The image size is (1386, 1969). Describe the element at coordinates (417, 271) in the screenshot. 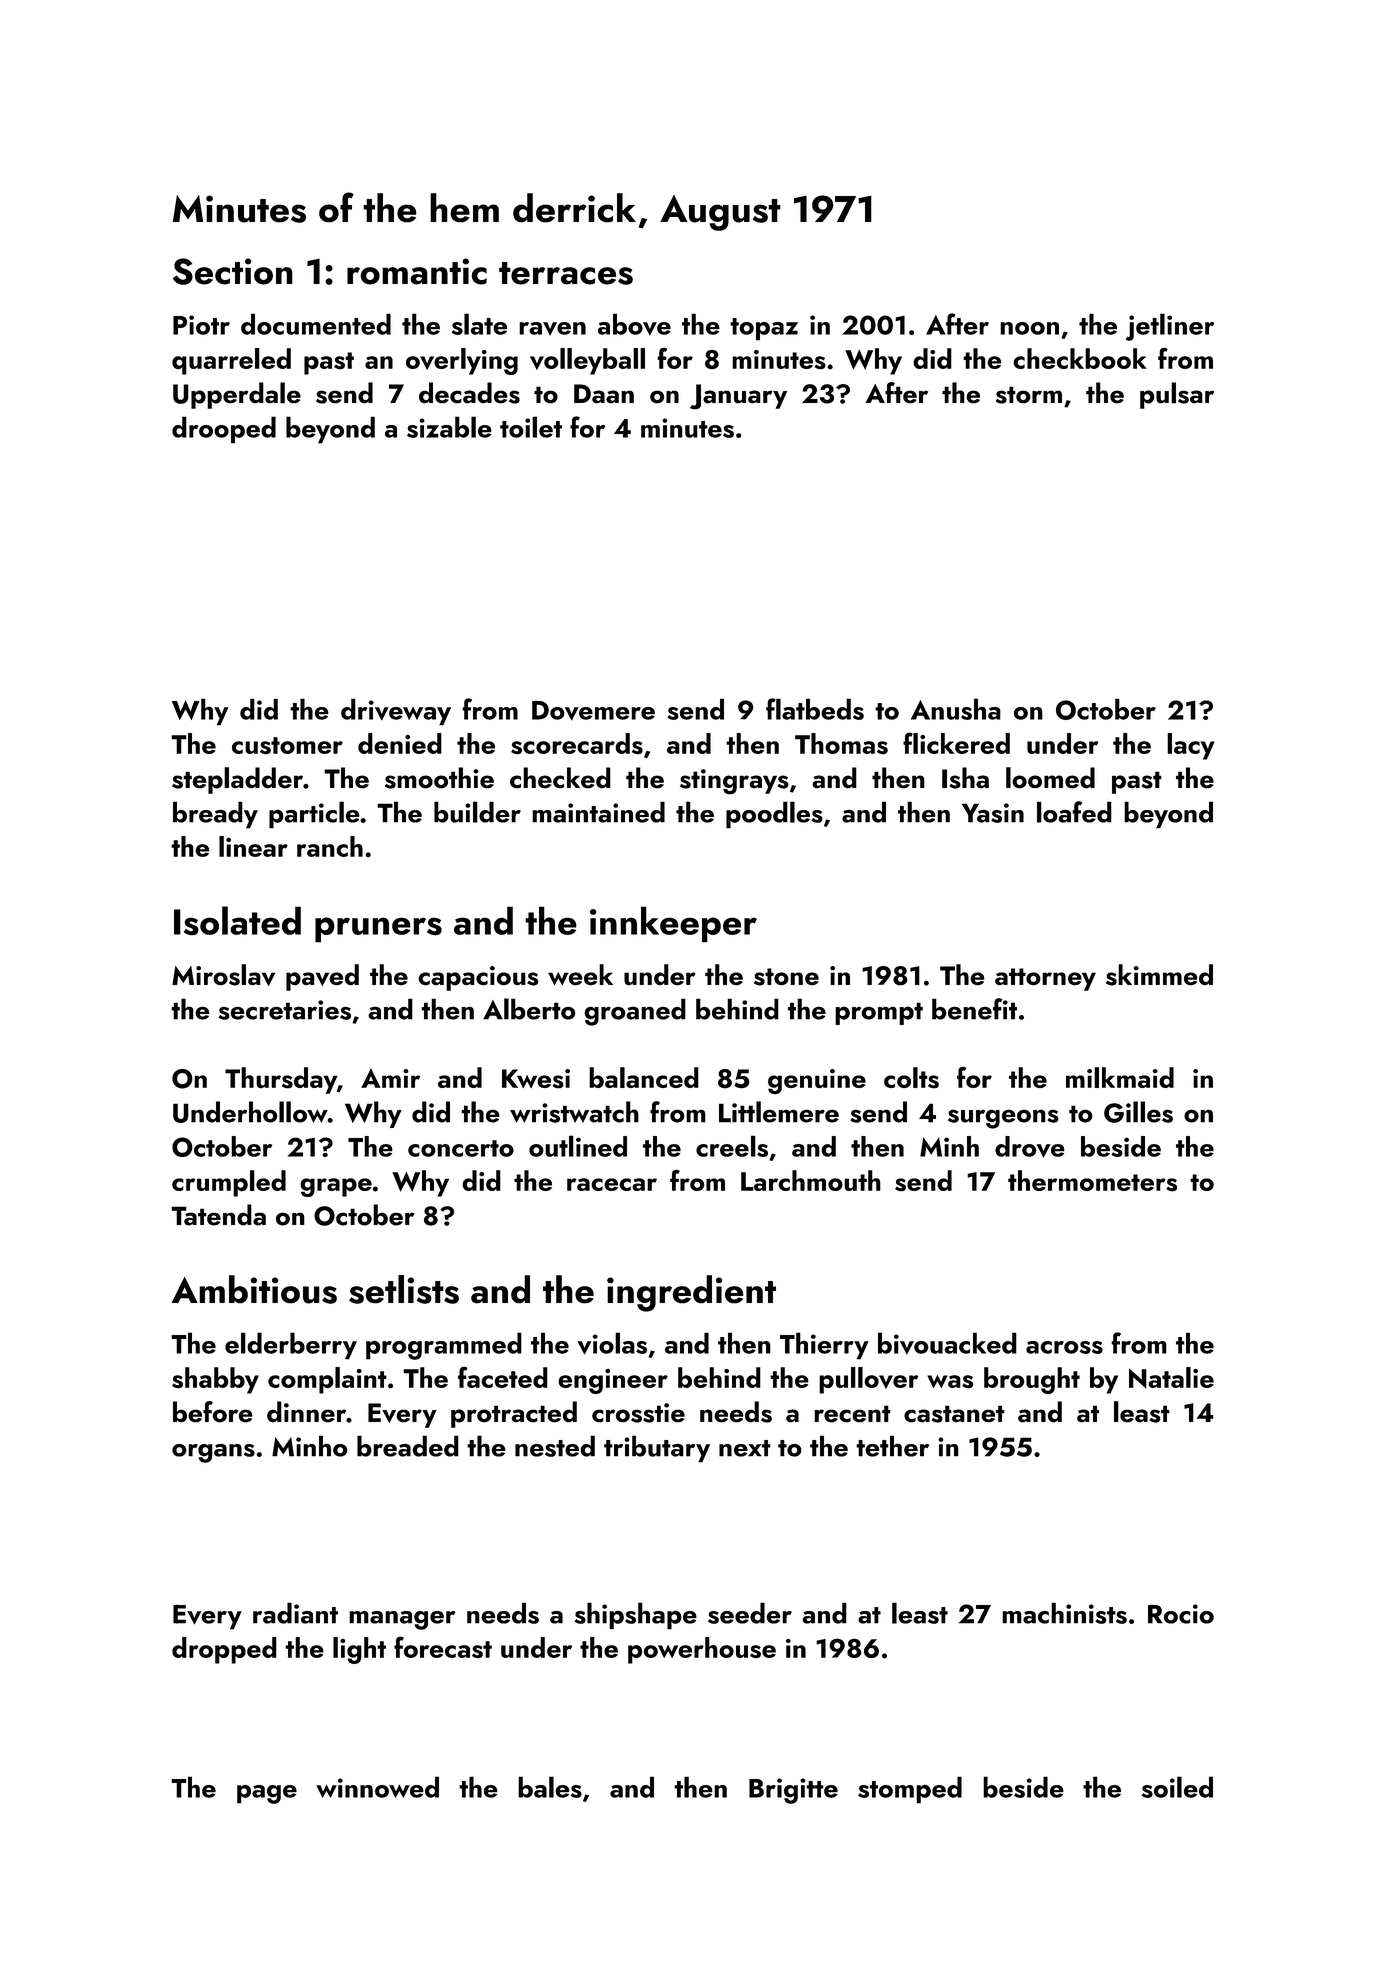

I see `romantic` at that location.
